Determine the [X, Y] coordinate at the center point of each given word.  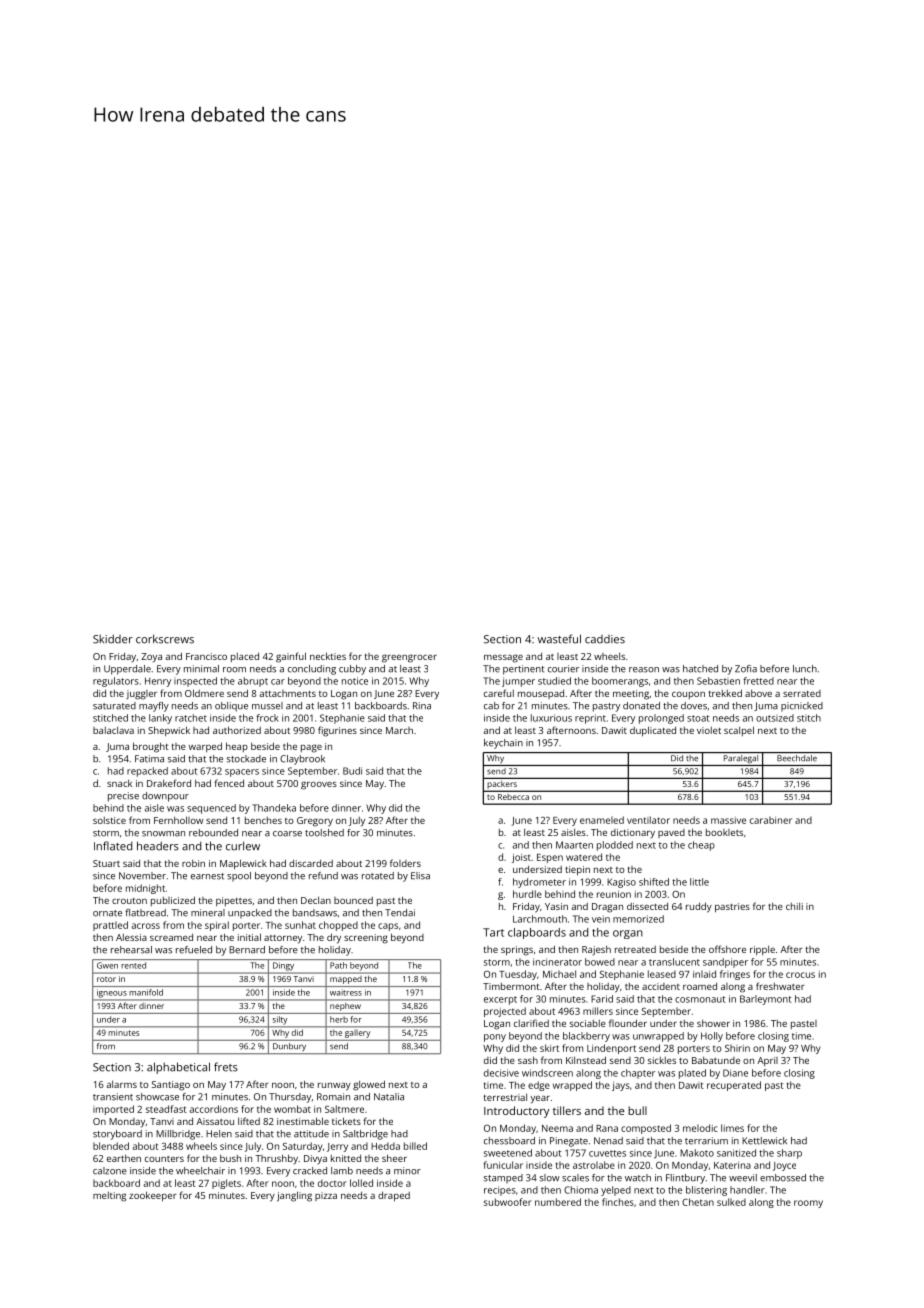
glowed [369, 1085]
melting [109, 1197]
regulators [116, 682]
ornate [107, 913]
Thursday [290, 1098]
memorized [638, 919]
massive [728, 820]
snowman [163, 834]
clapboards [537, 933]
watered [584, 857]
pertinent [524, 670]
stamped [503, 1178]
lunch [805, 669]
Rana [607, 1128]
